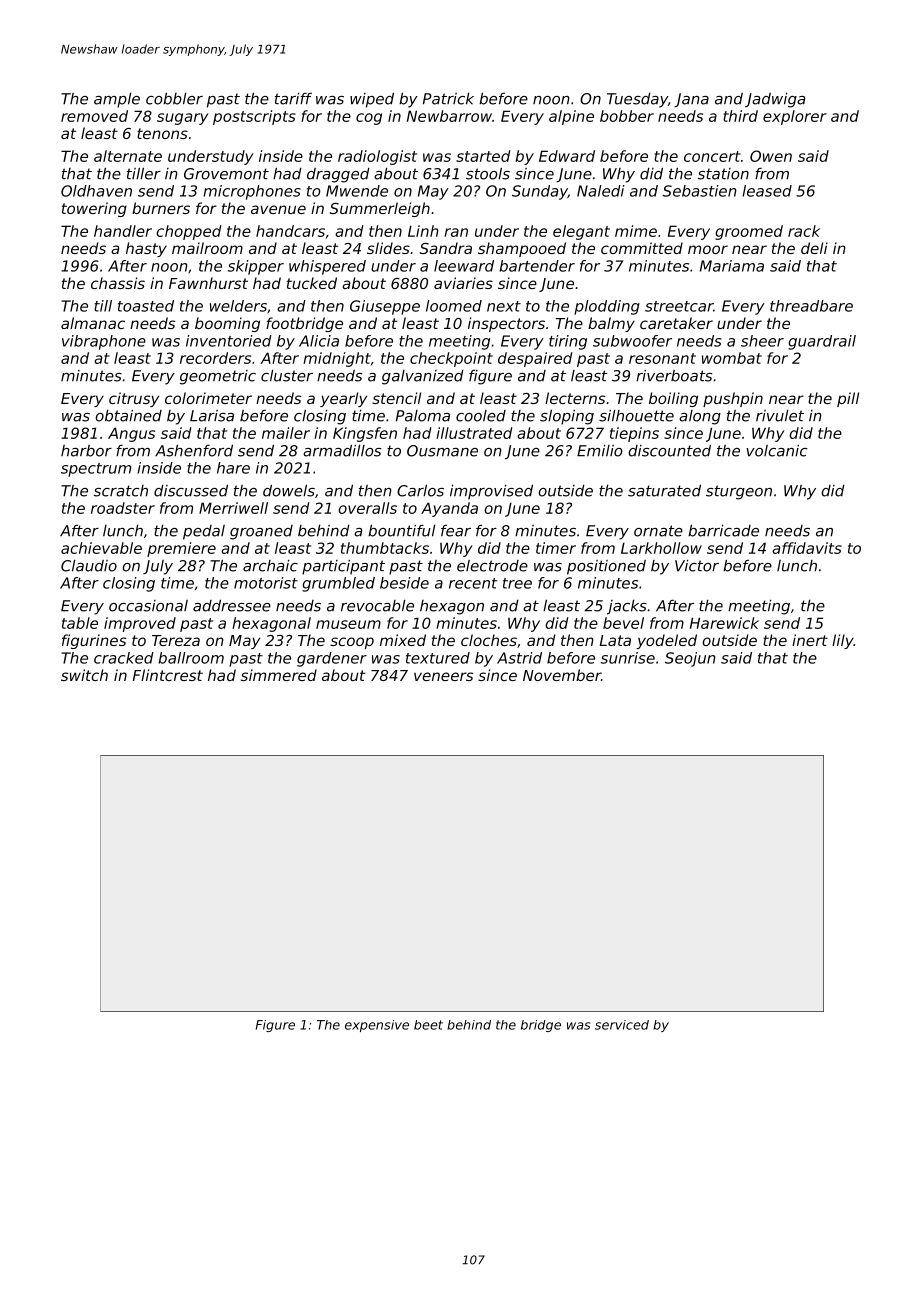 The width and height of the image is (924, 1308). I want to click on beet, so click(428, 1025).
